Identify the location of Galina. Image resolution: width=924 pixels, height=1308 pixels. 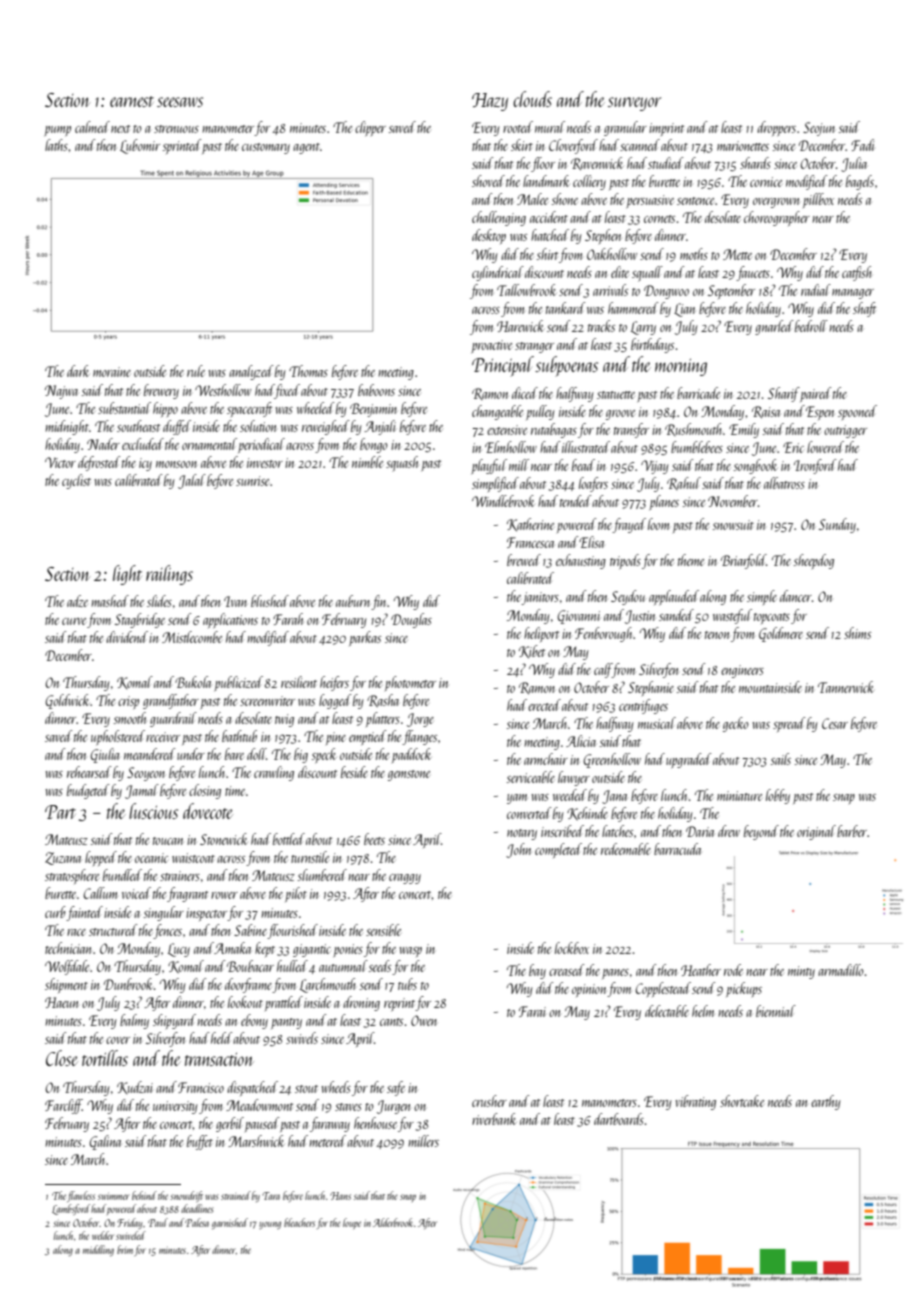
(105, 1142).
